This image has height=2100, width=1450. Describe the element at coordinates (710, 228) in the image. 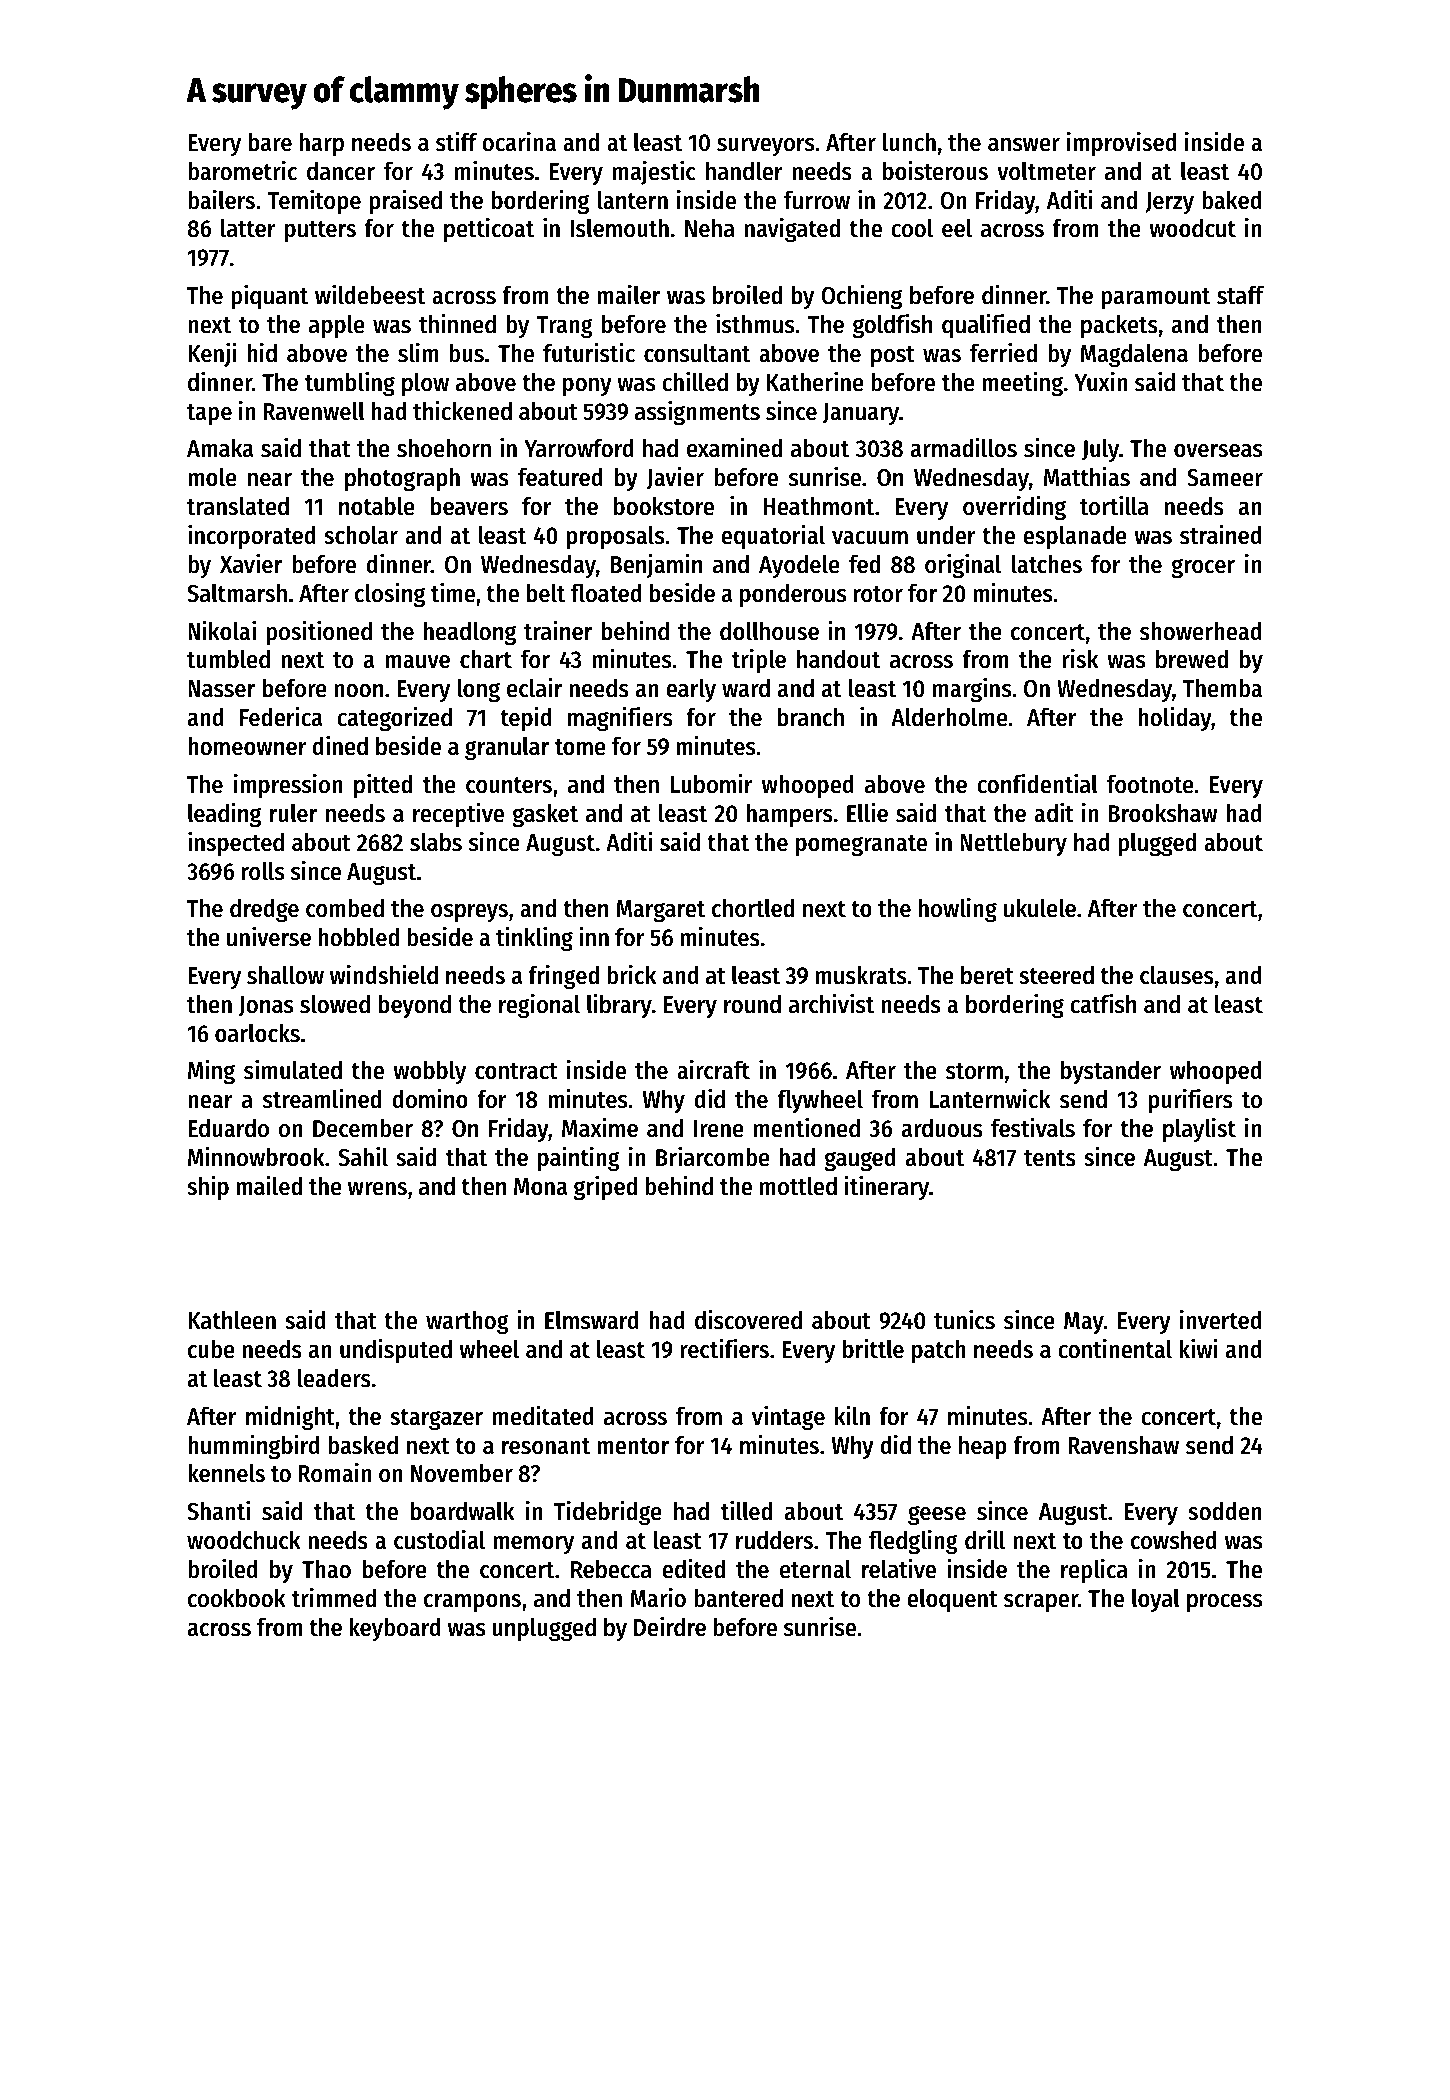

I see `Neha` at that location.
